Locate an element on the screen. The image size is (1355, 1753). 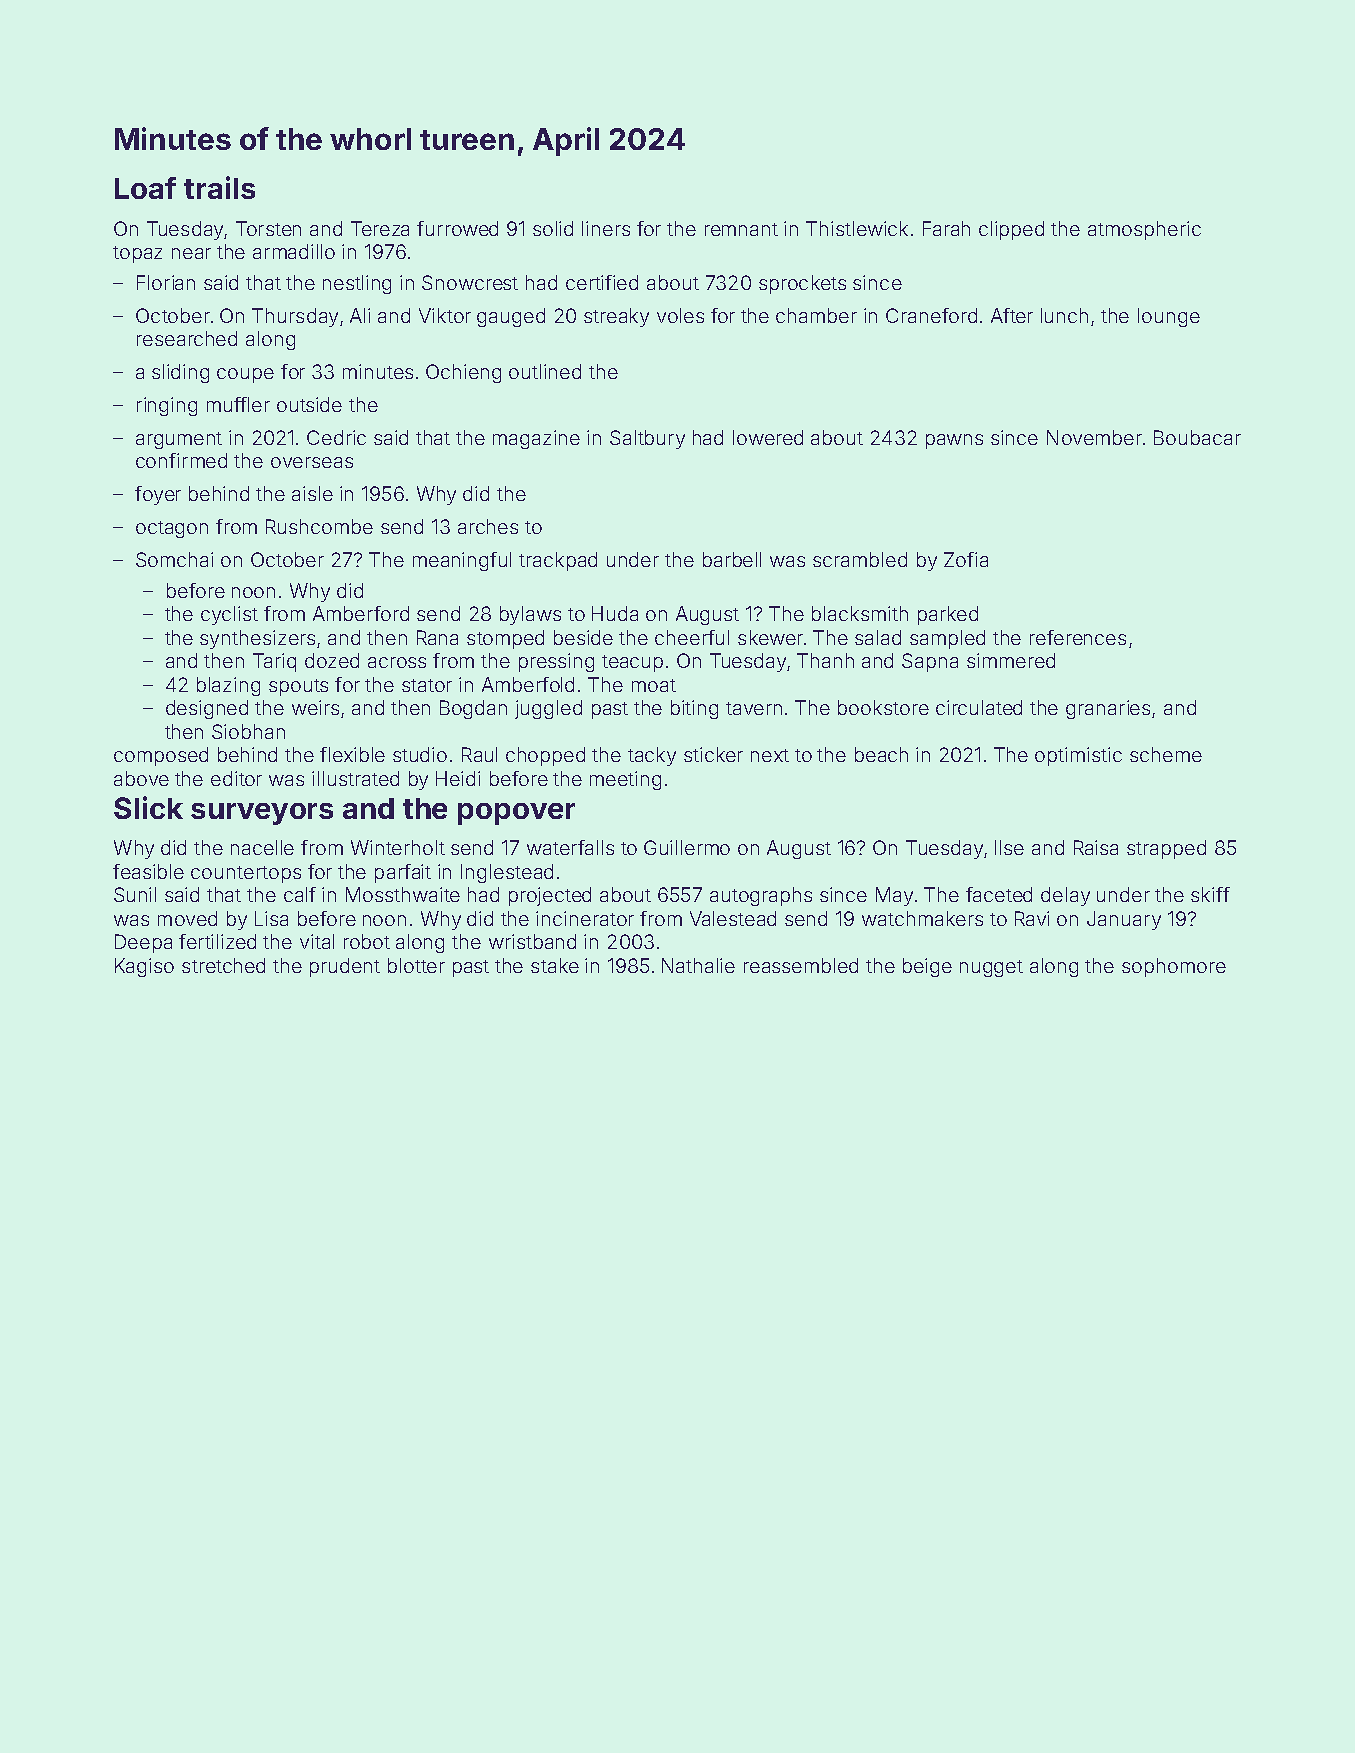
chopped is located at coordinates (545, 756).
